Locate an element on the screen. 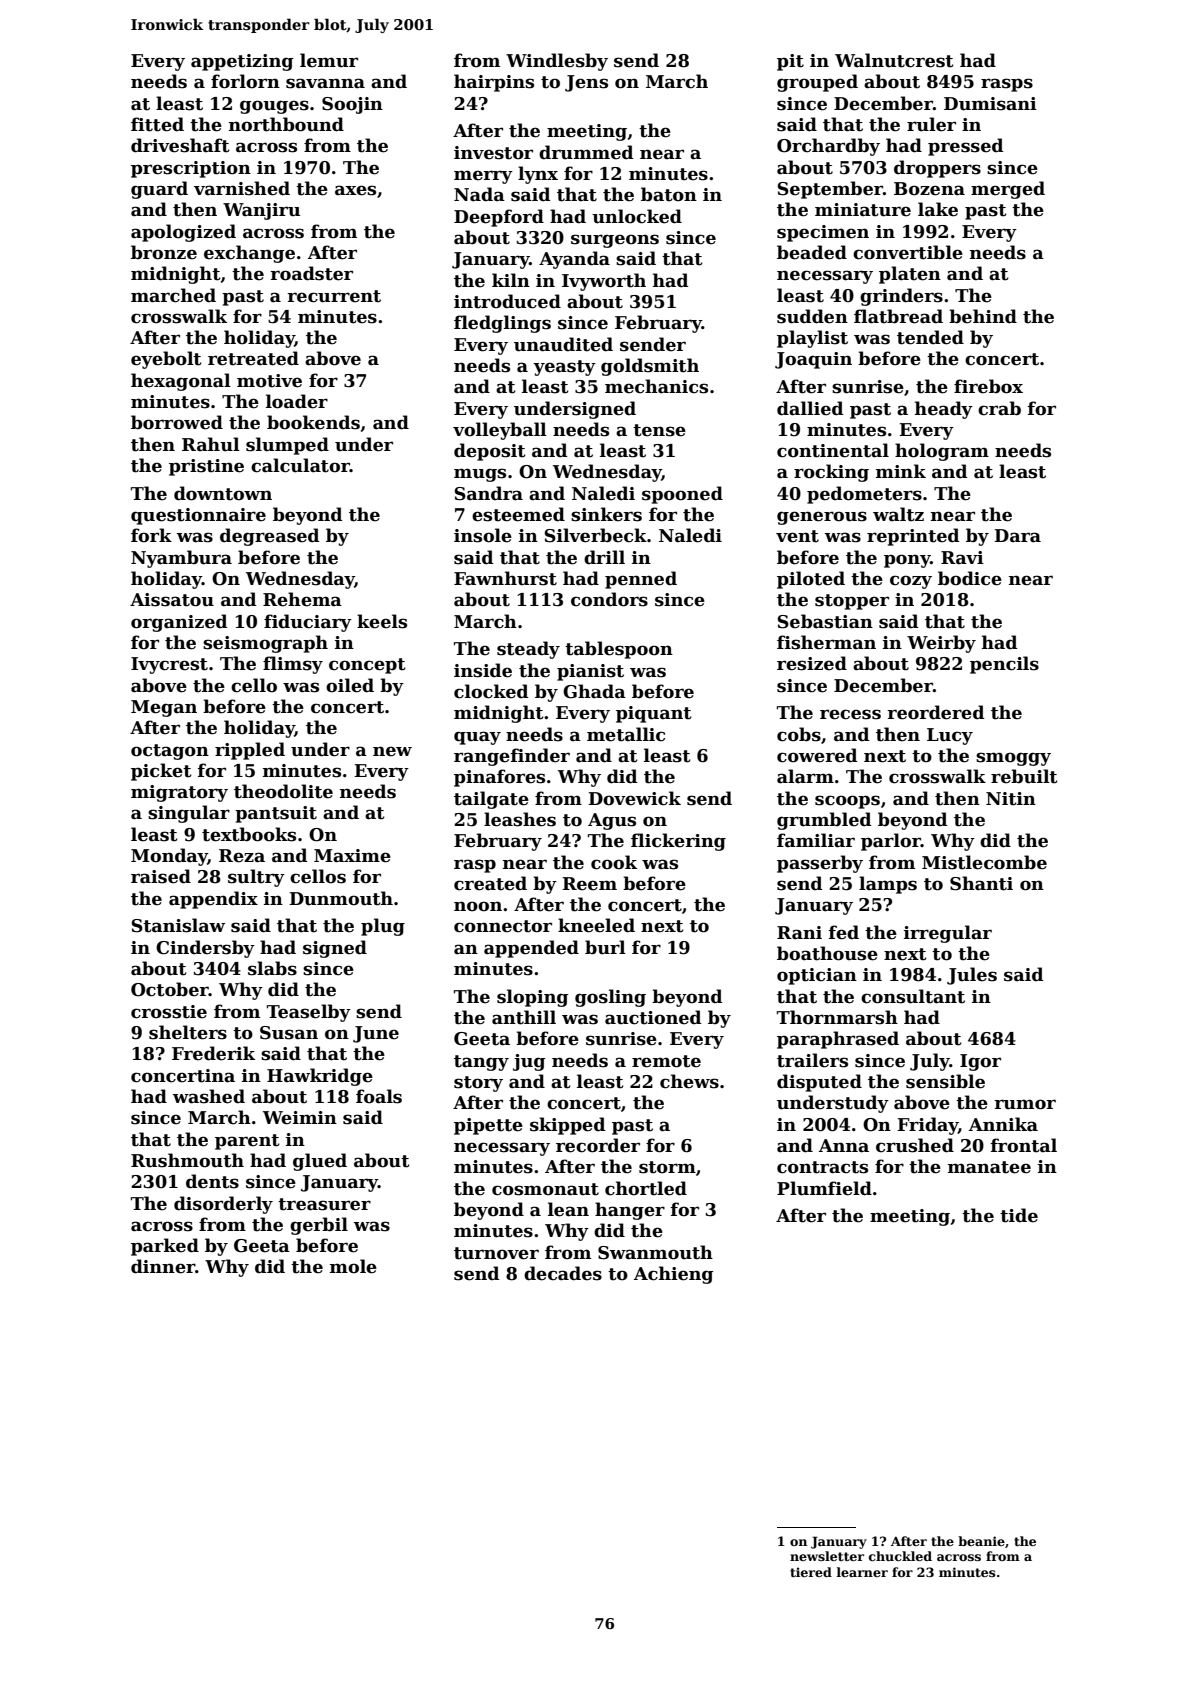 The image size is (1189, 1681). oiled is located at coordinates (350, 685).
